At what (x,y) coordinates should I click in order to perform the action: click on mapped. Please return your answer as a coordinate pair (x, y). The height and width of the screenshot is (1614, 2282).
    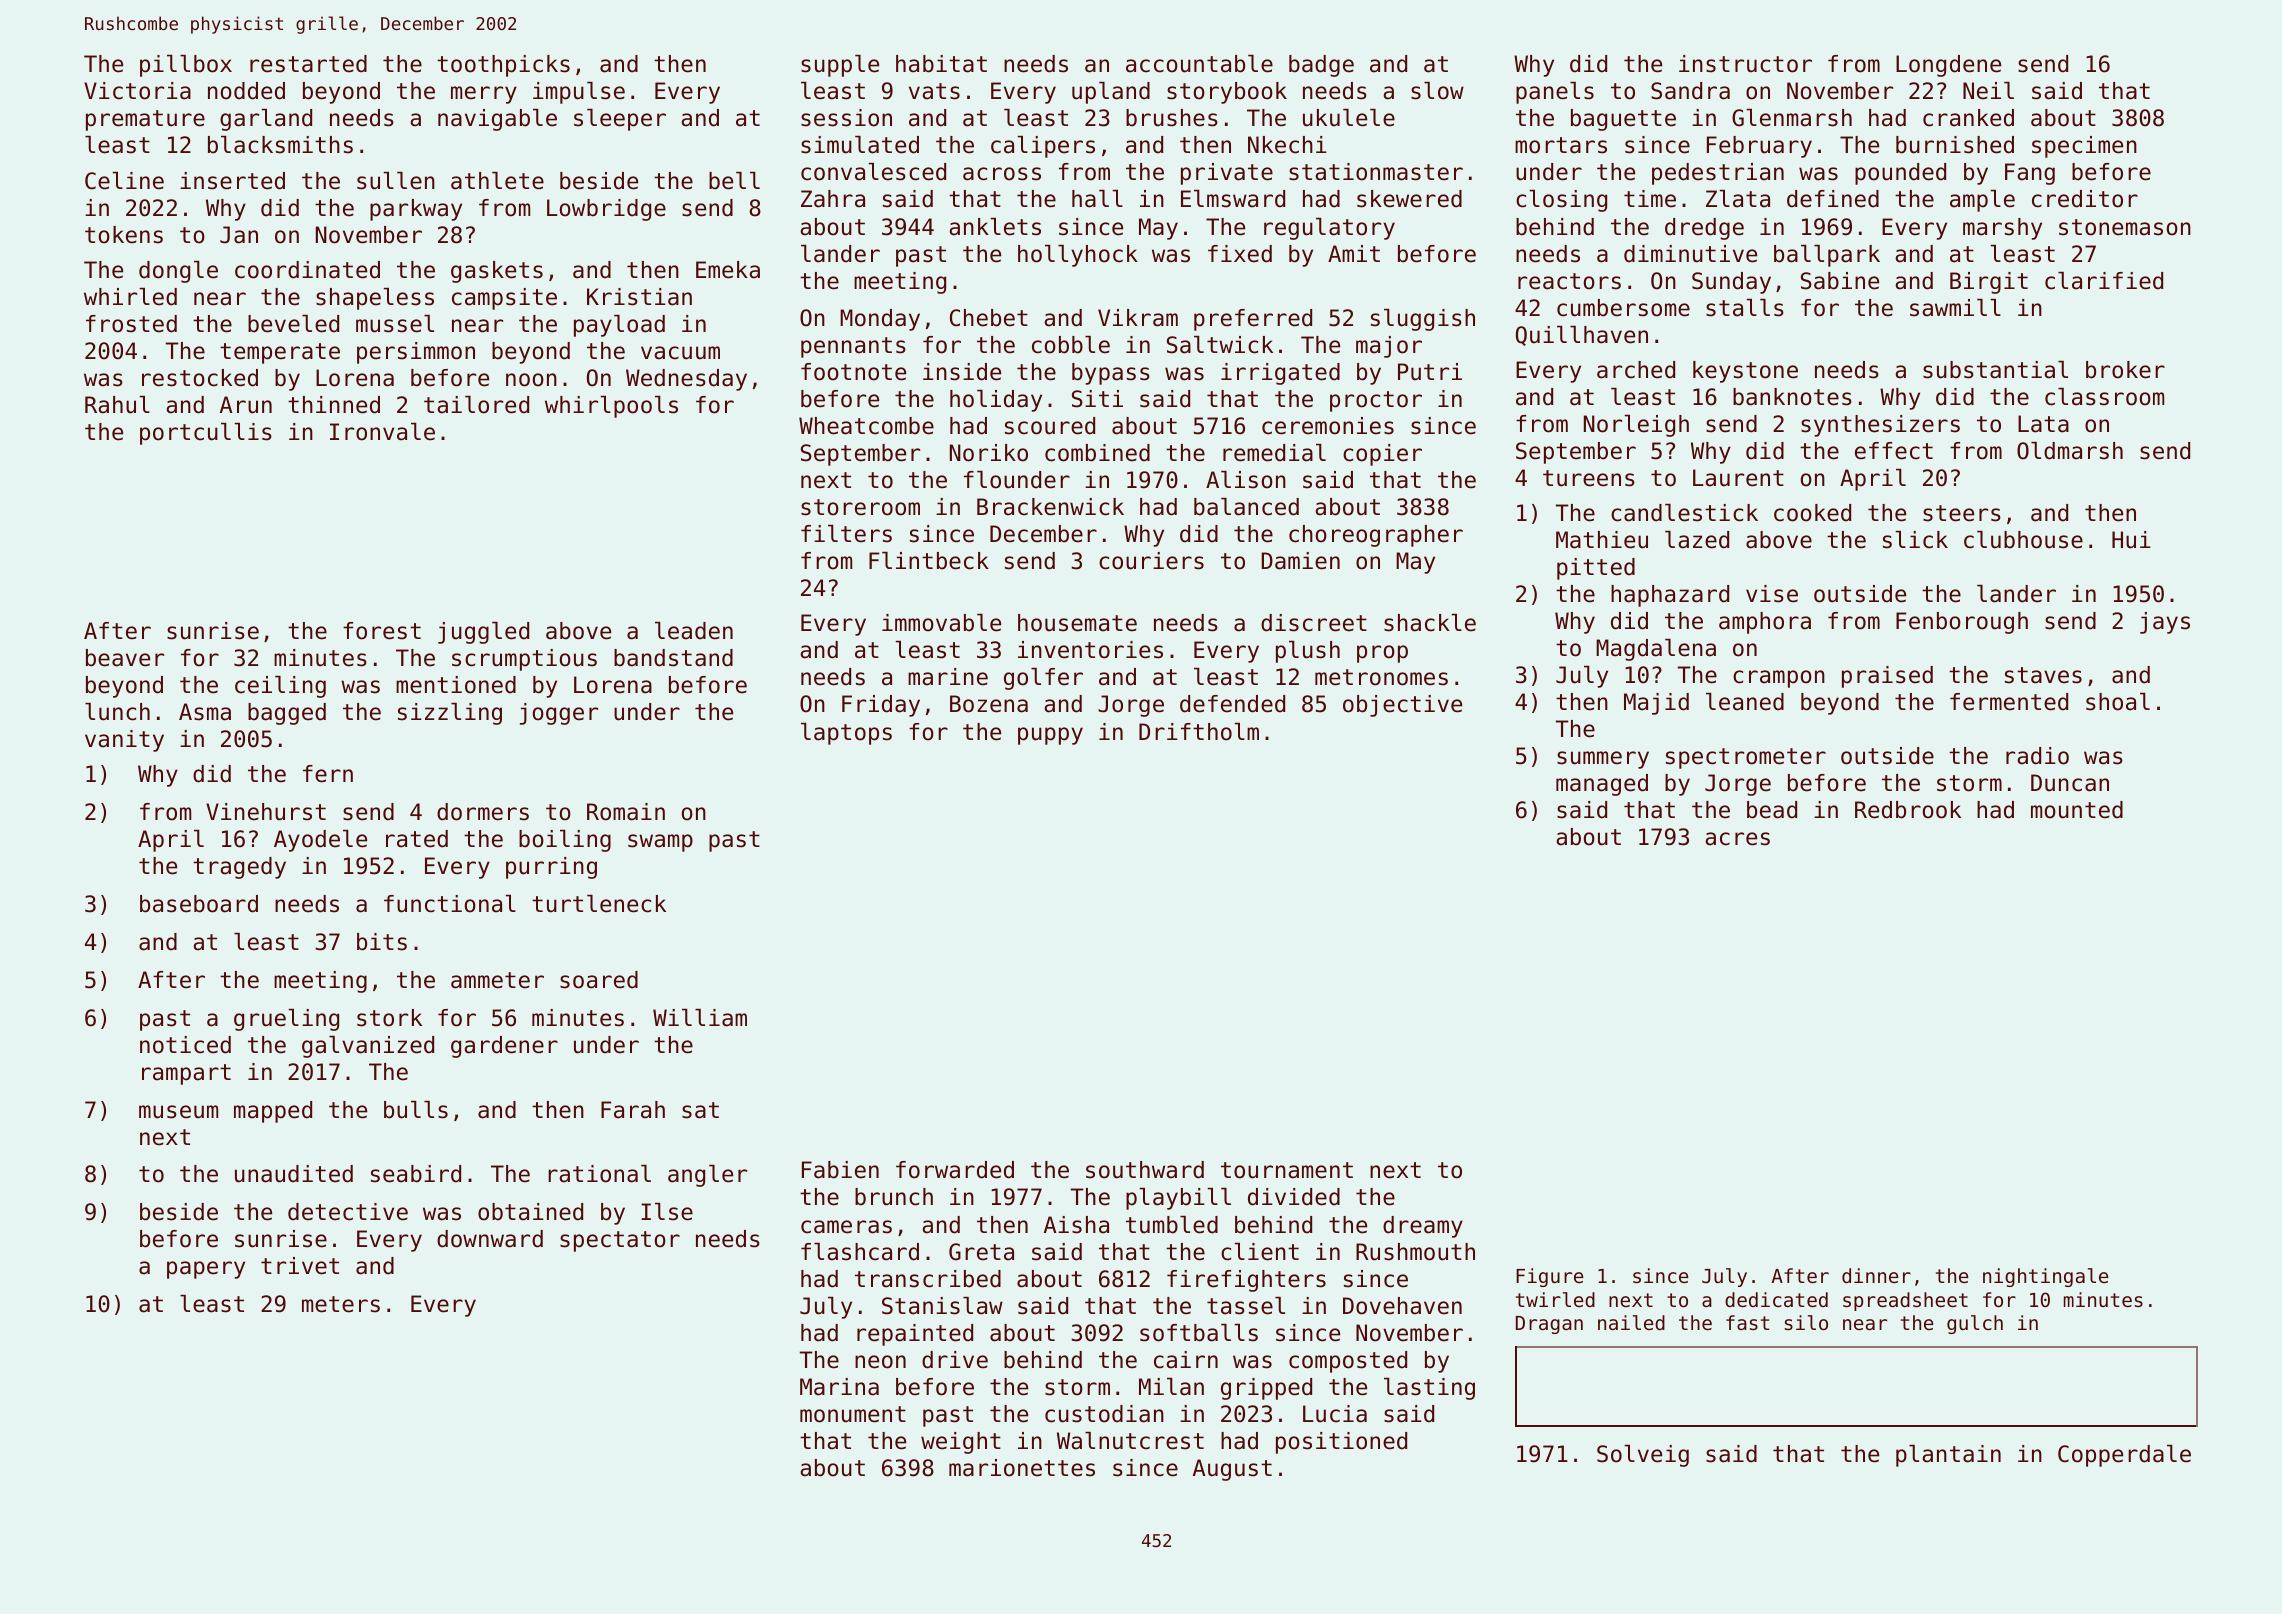
    Looking at the image, I should click on (273, 1112).
